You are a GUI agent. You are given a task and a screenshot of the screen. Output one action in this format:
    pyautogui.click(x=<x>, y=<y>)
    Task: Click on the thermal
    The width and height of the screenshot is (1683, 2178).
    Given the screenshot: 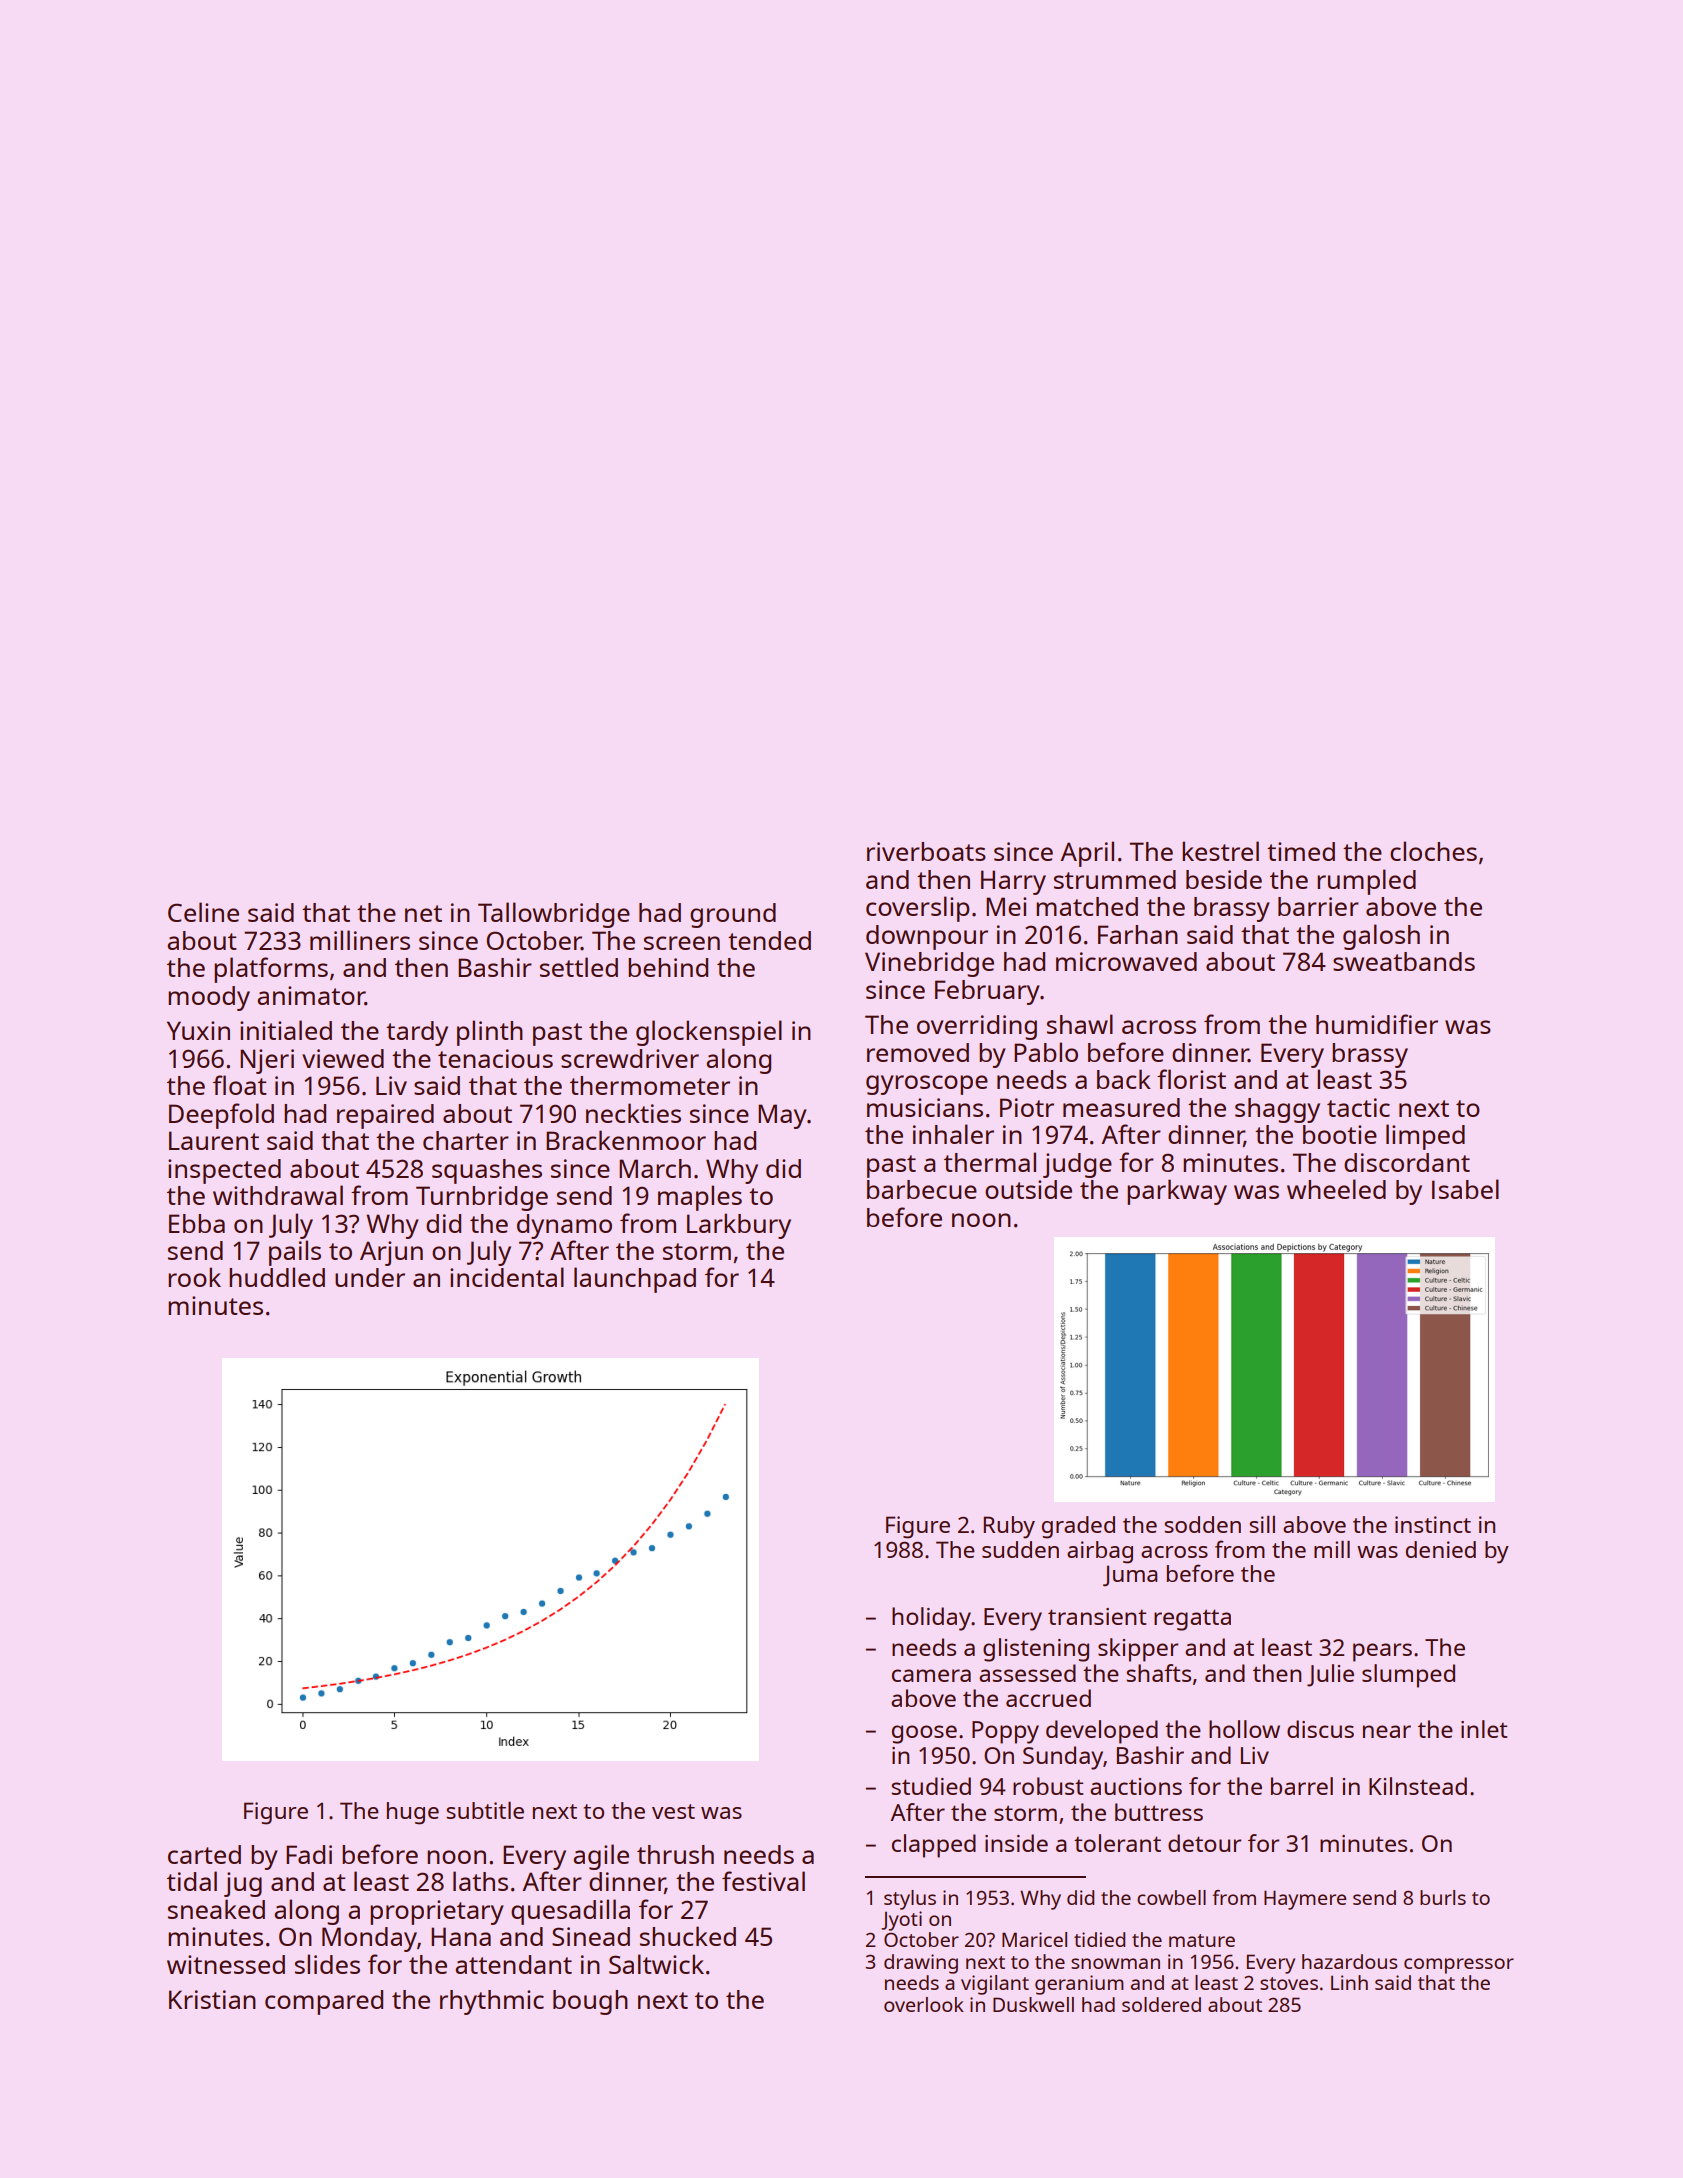 What is the action you would take?
    pyautogui.click(x=990, y=1162)
